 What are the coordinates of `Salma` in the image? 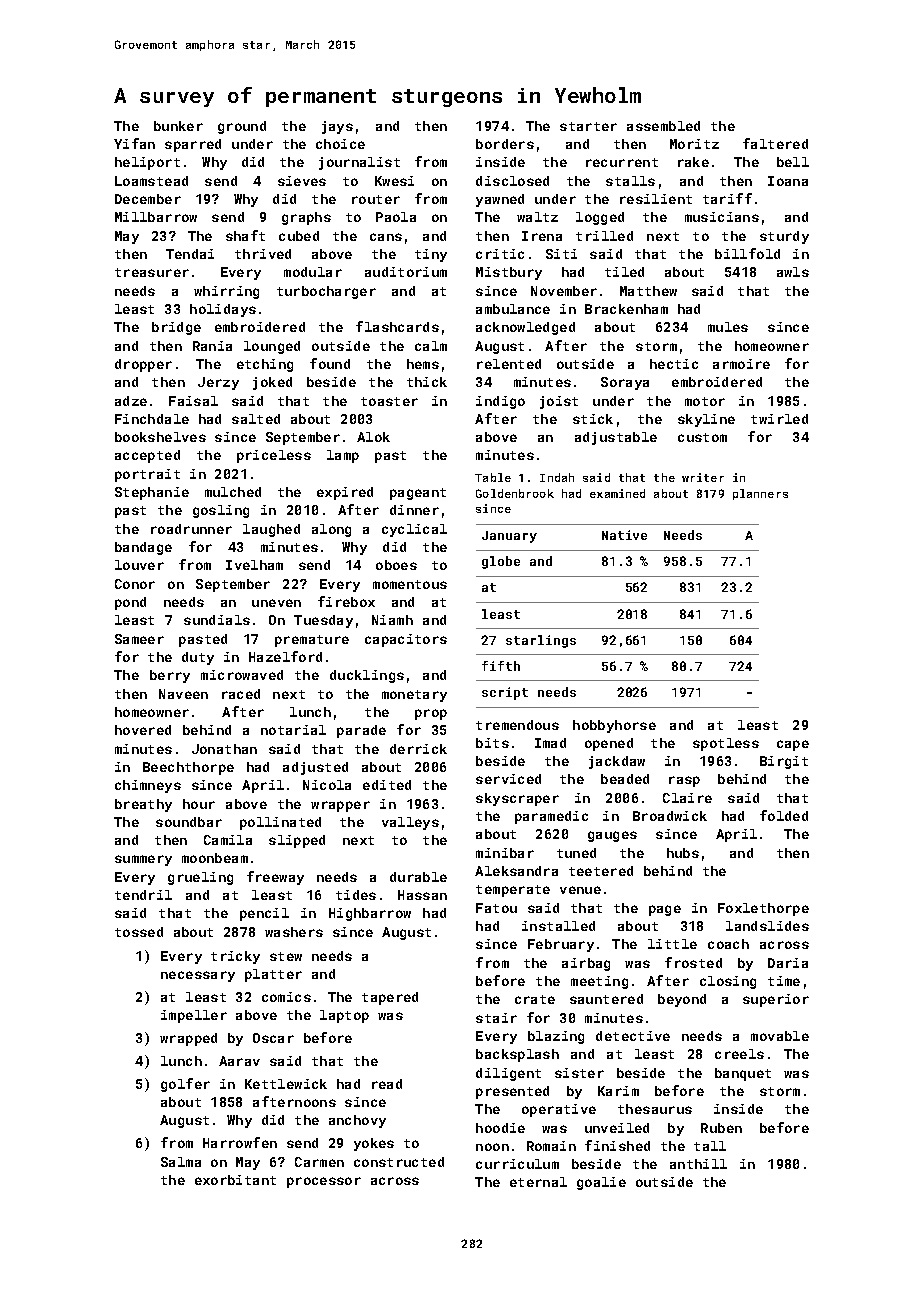 It's located at (181, 1162).
